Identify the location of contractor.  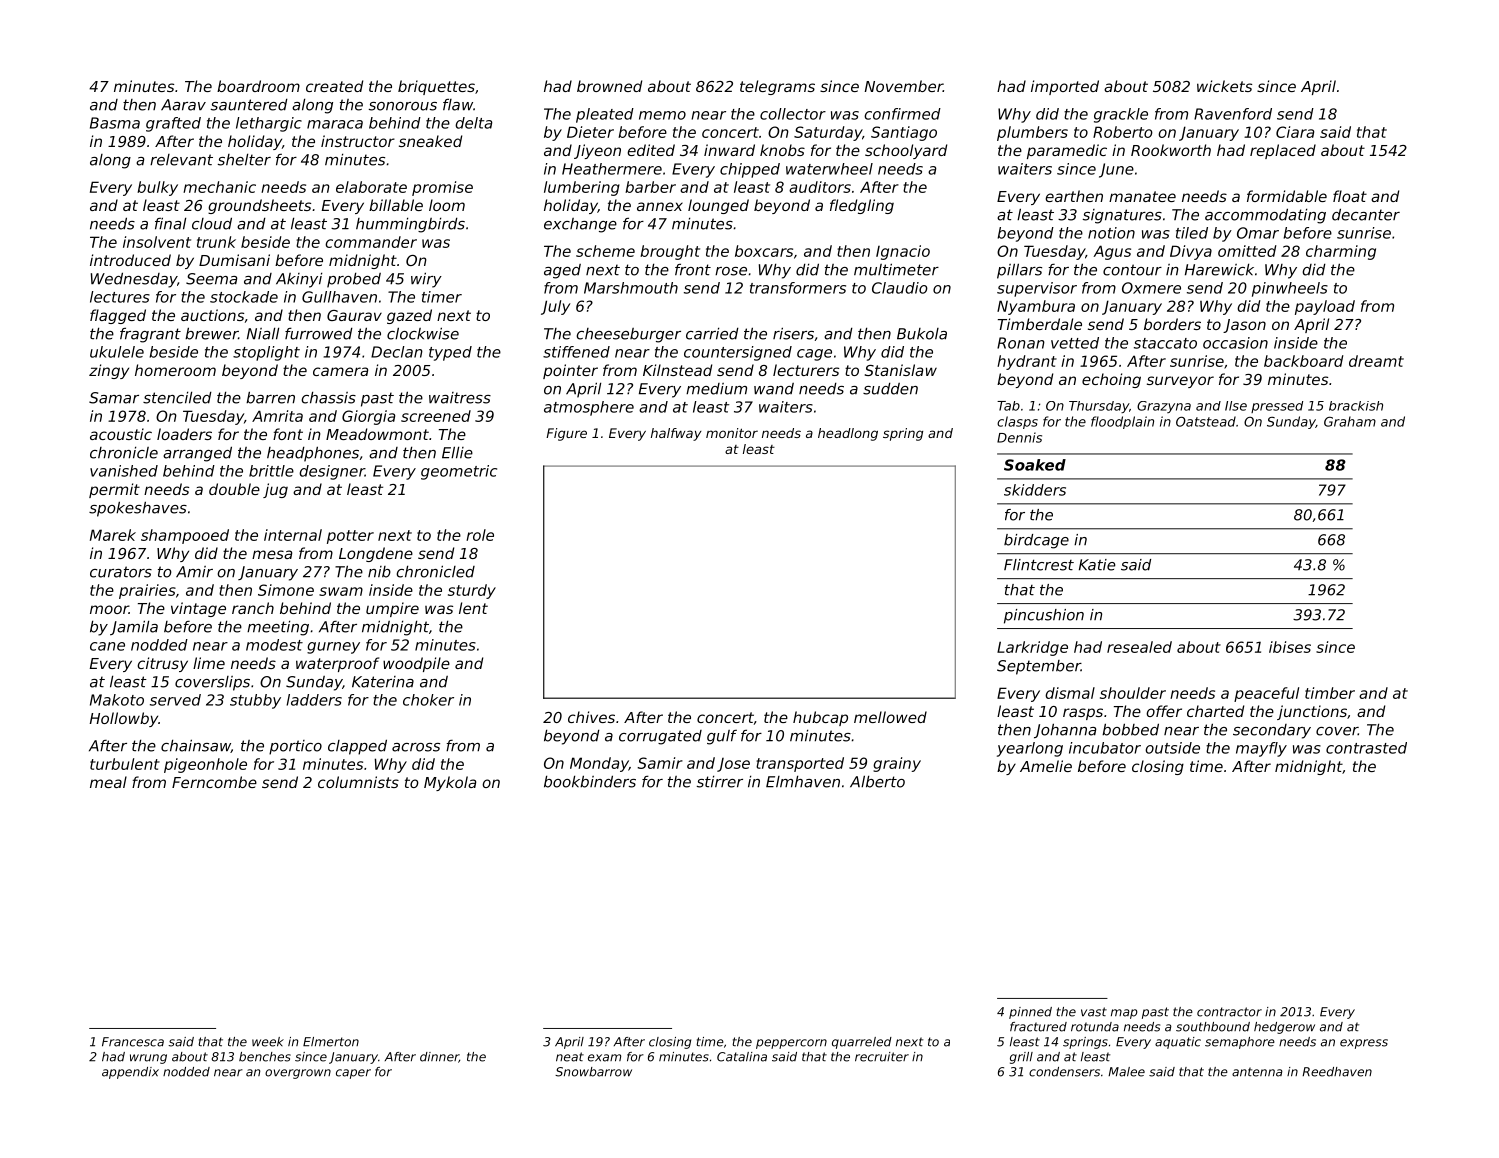
(1229, 1012).
